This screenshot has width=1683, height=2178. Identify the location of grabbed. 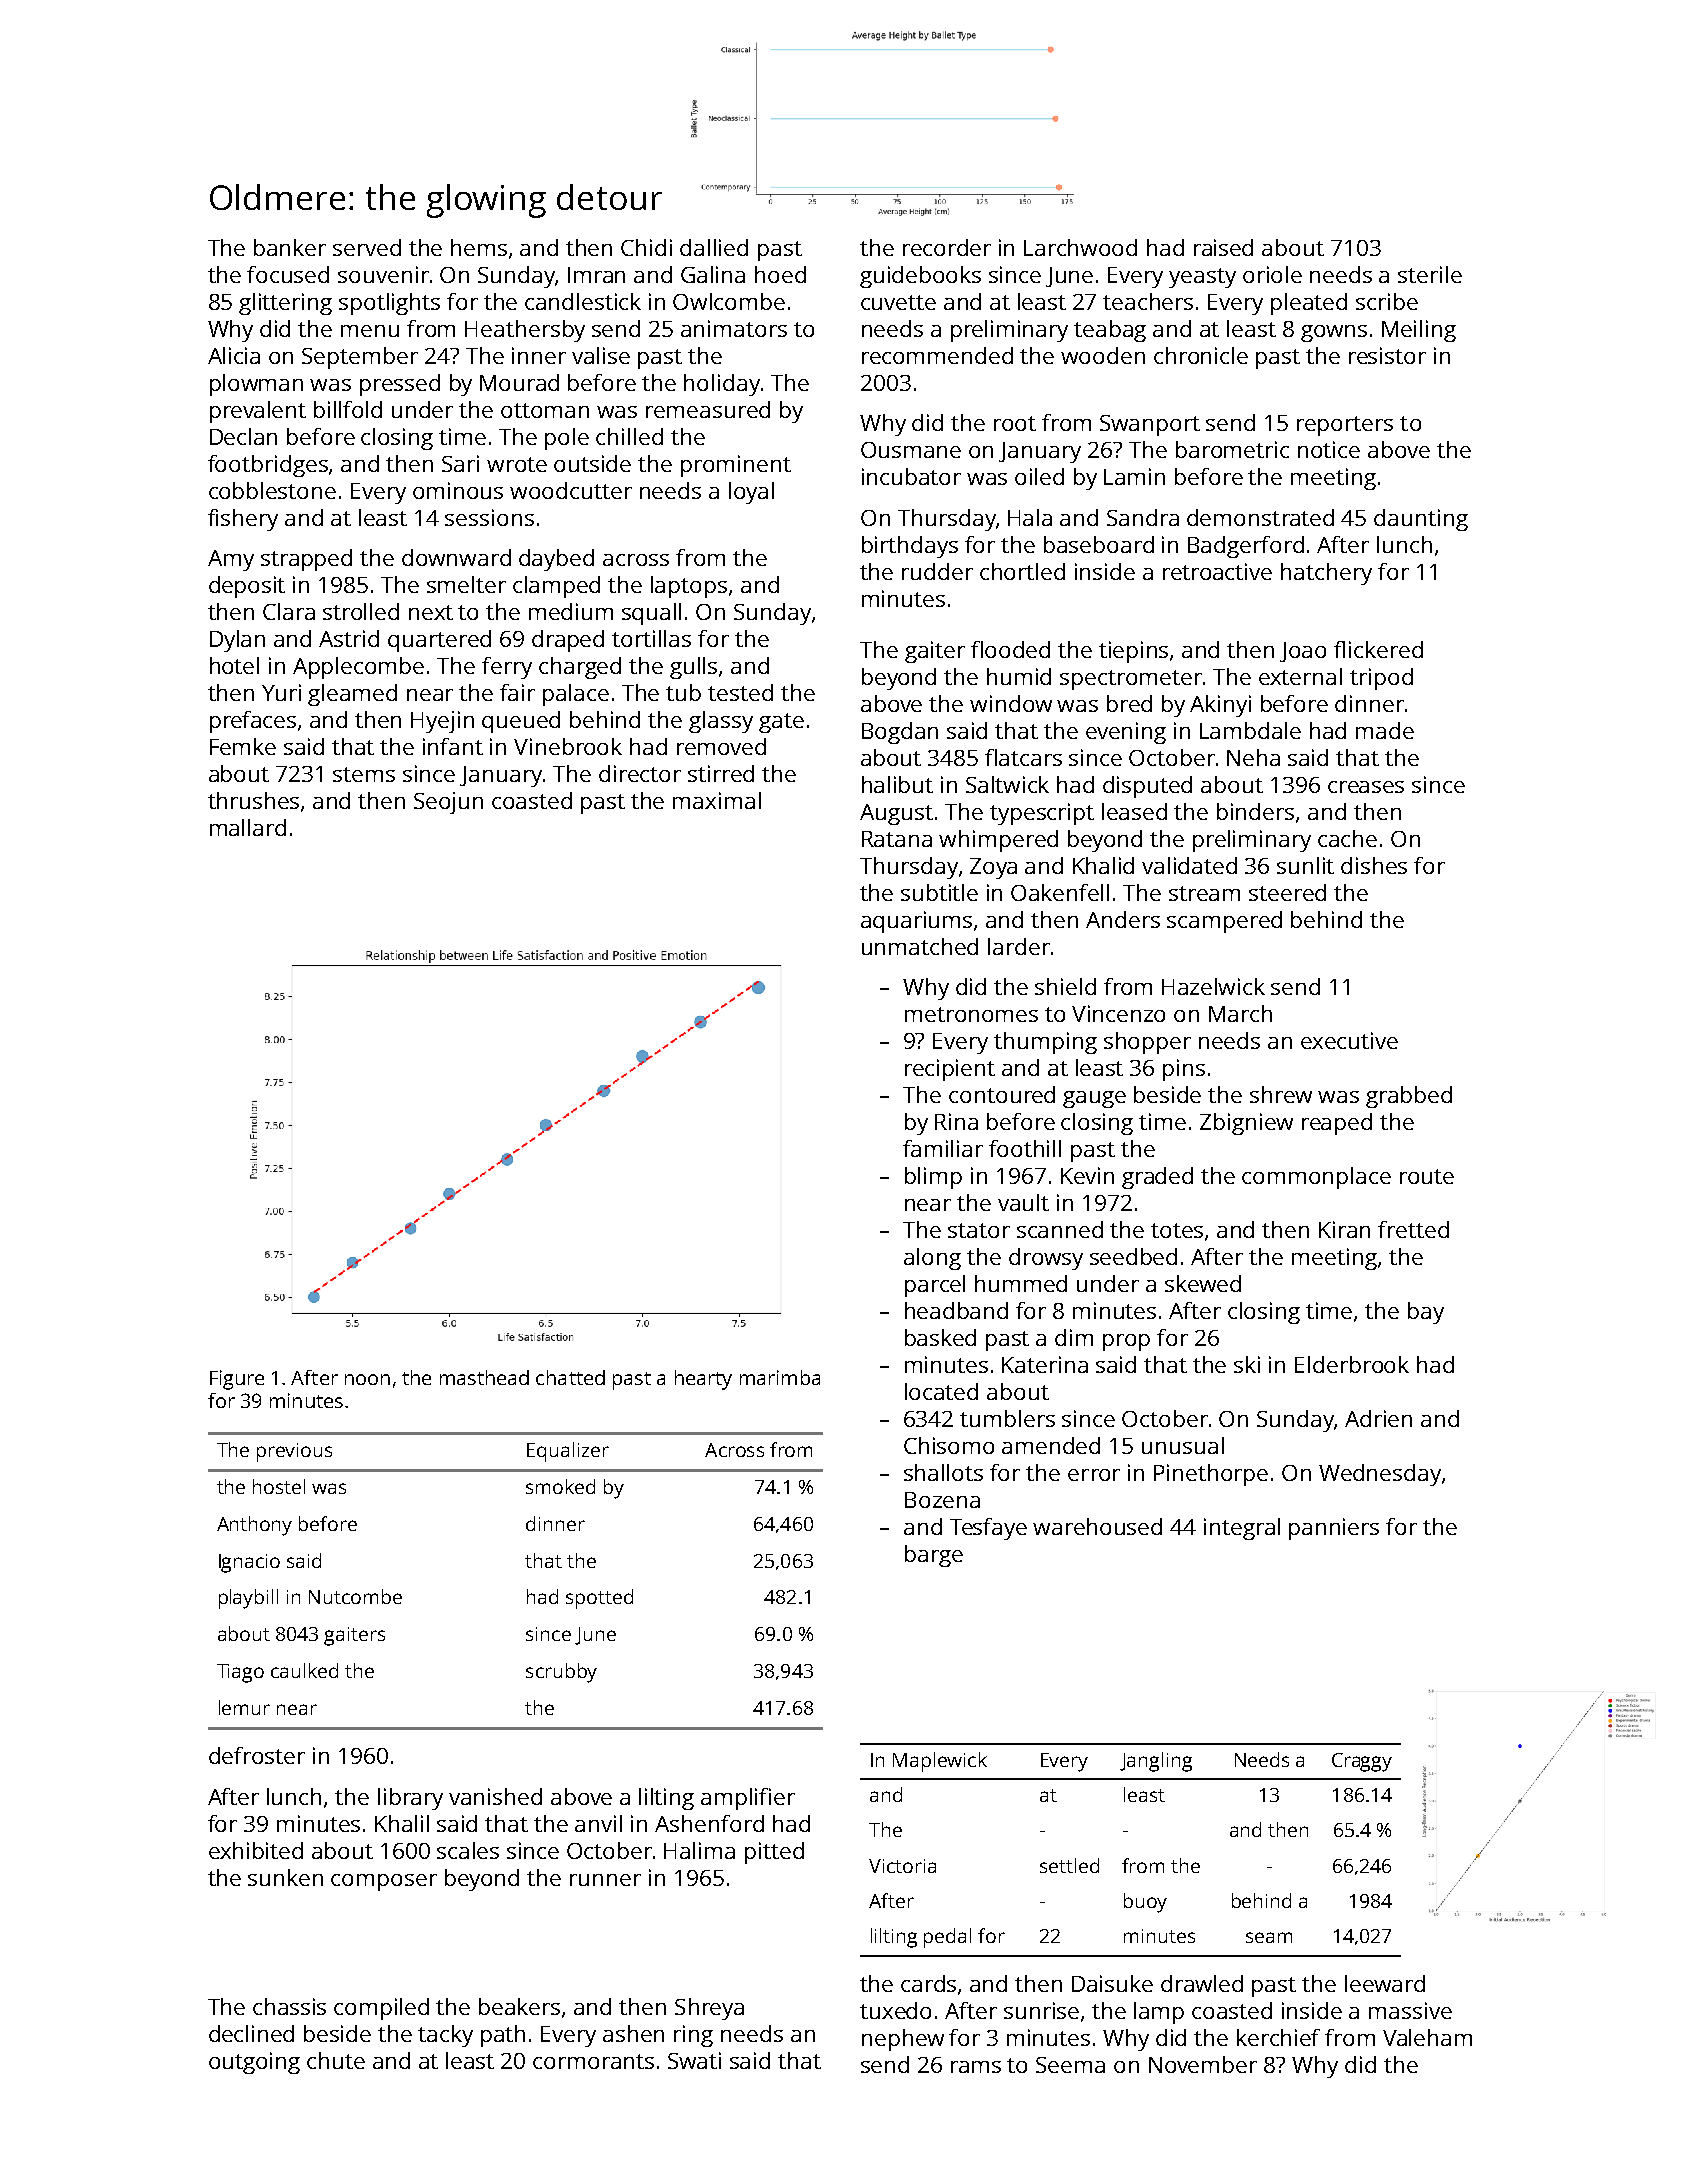
(1409, 1097).
